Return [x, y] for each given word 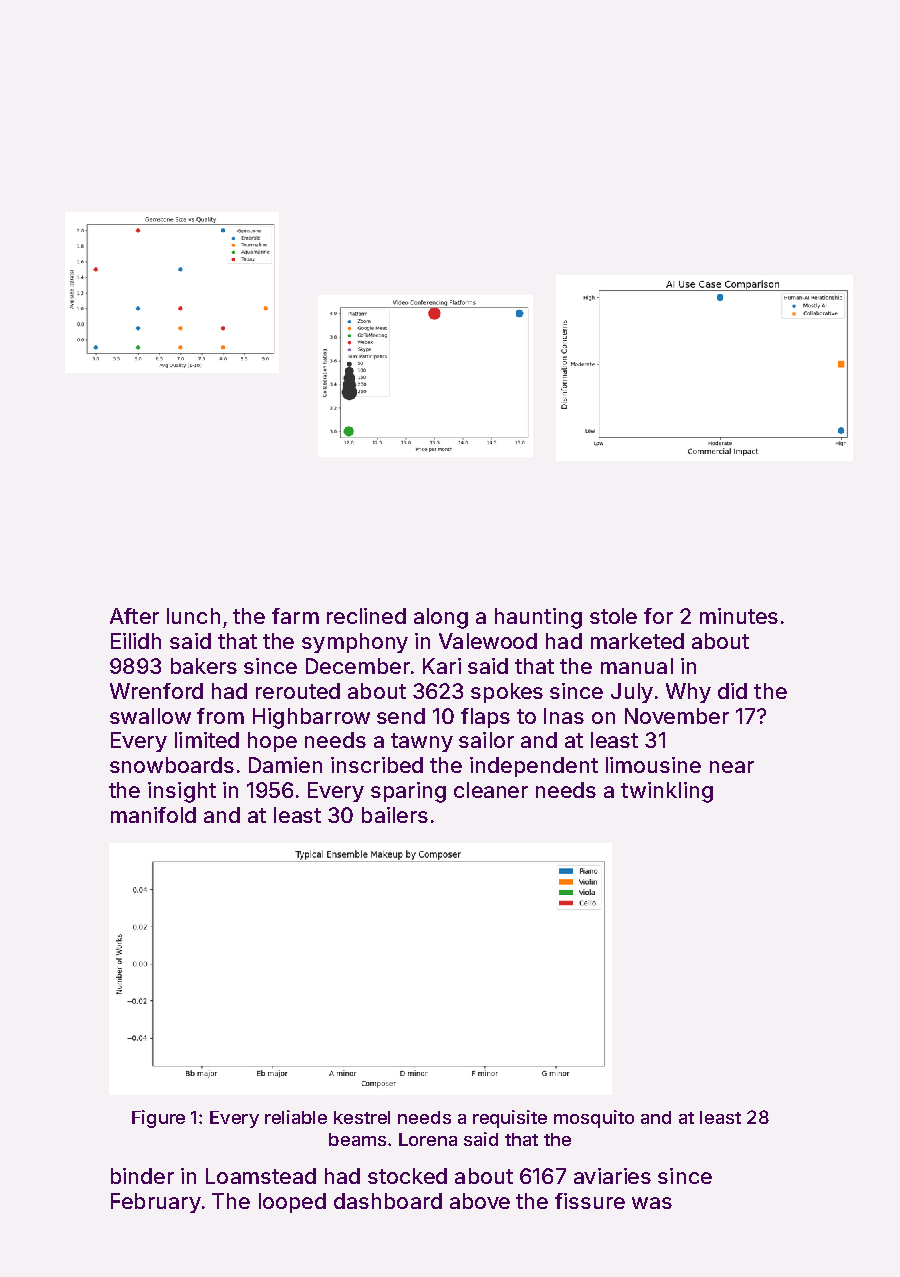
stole [613, 616]
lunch [193, 616]
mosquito [594, 1119]
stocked [407, 1176]
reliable [296, 1117]
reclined [366, 616]
